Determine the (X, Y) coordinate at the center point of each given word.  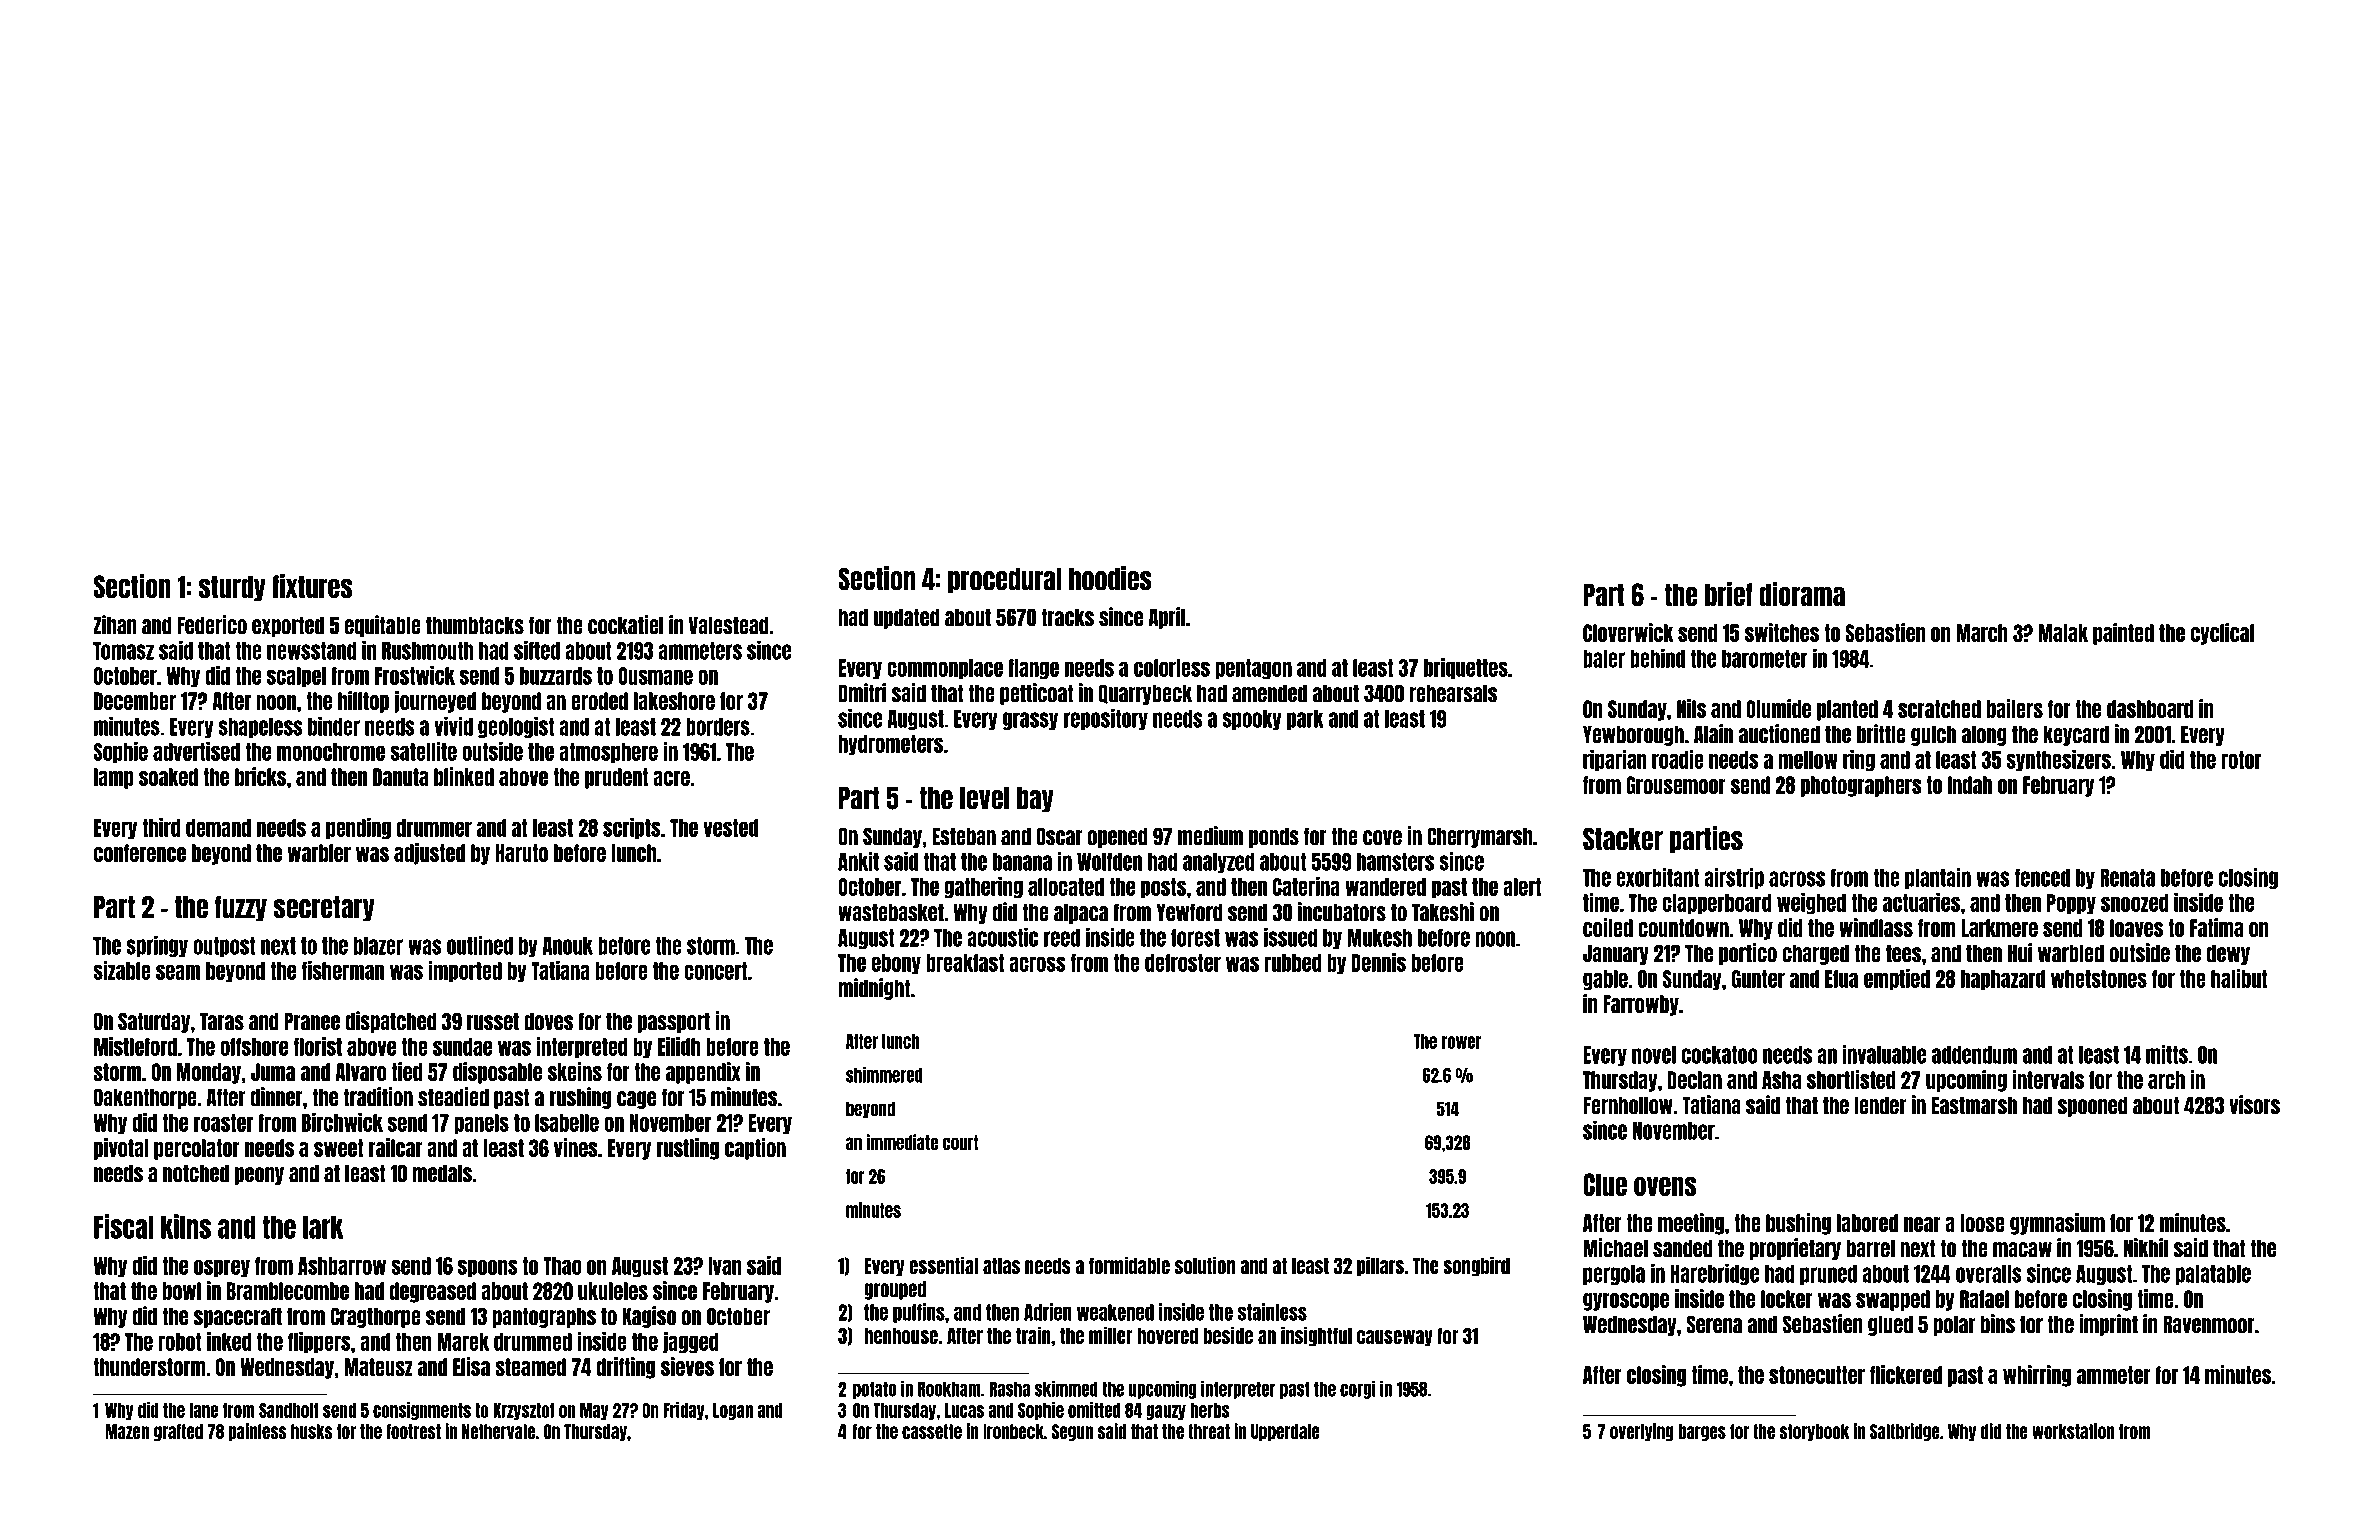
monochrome (331, 752)
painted (2123, 634)
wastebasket (891, 912)
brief (1729, 594)
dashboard (2150, 709)
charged (1815, 954)
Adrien (1048, 1312)
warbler (319, 853)
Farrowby (1641, 1005)
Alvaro (361, 1072)
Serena (1714, 1324)
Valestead (729, 625)
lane (204, 1410)
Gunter (1758, 979)
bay (1035, 800)
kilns (186, 1226)
